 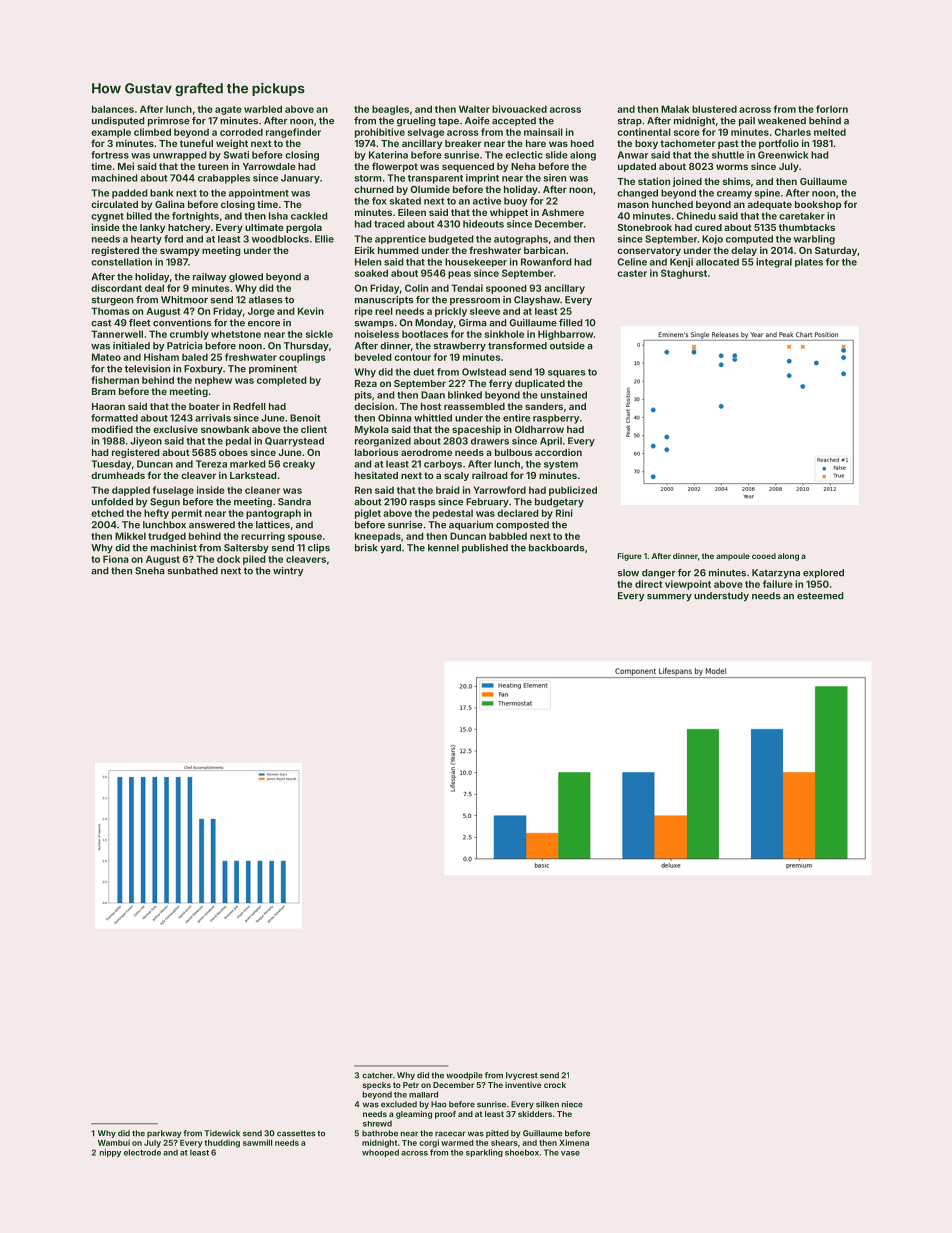 I want to click on rasps, so click(x=423, y=503).
